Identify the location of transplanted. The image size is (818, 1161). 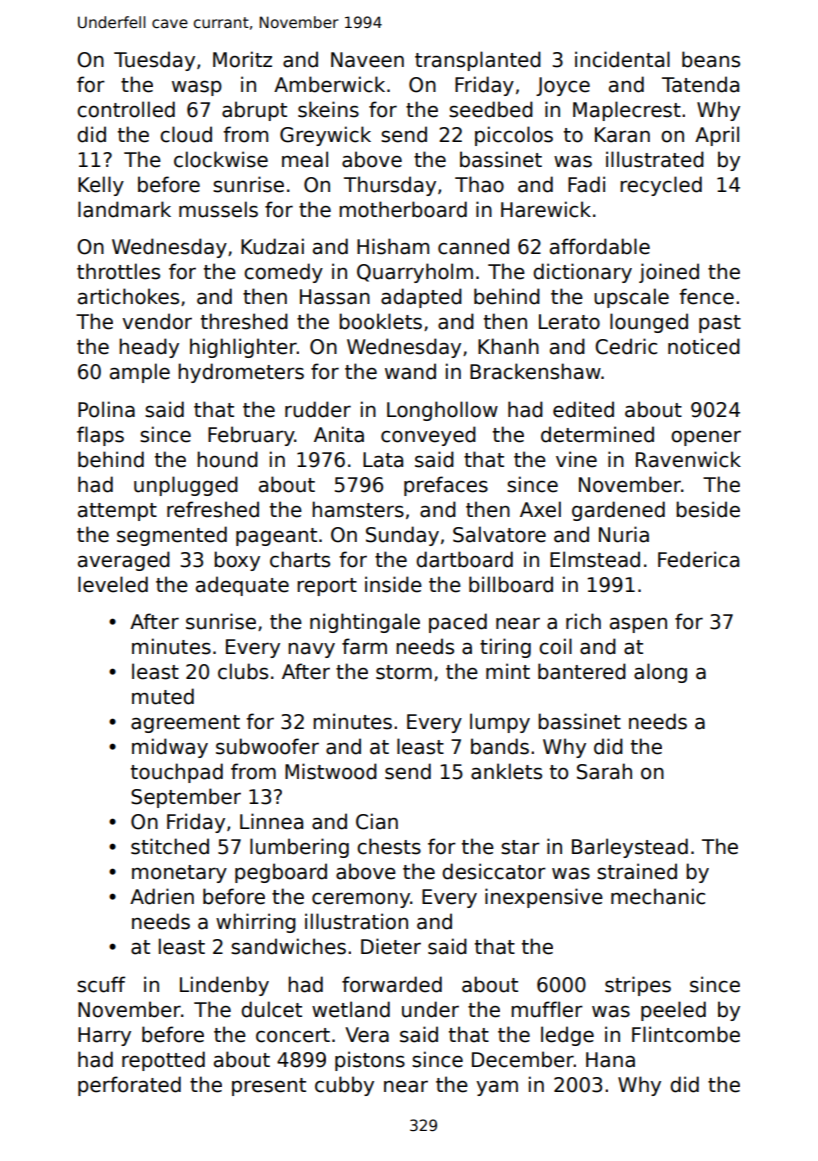
(478, 61).
